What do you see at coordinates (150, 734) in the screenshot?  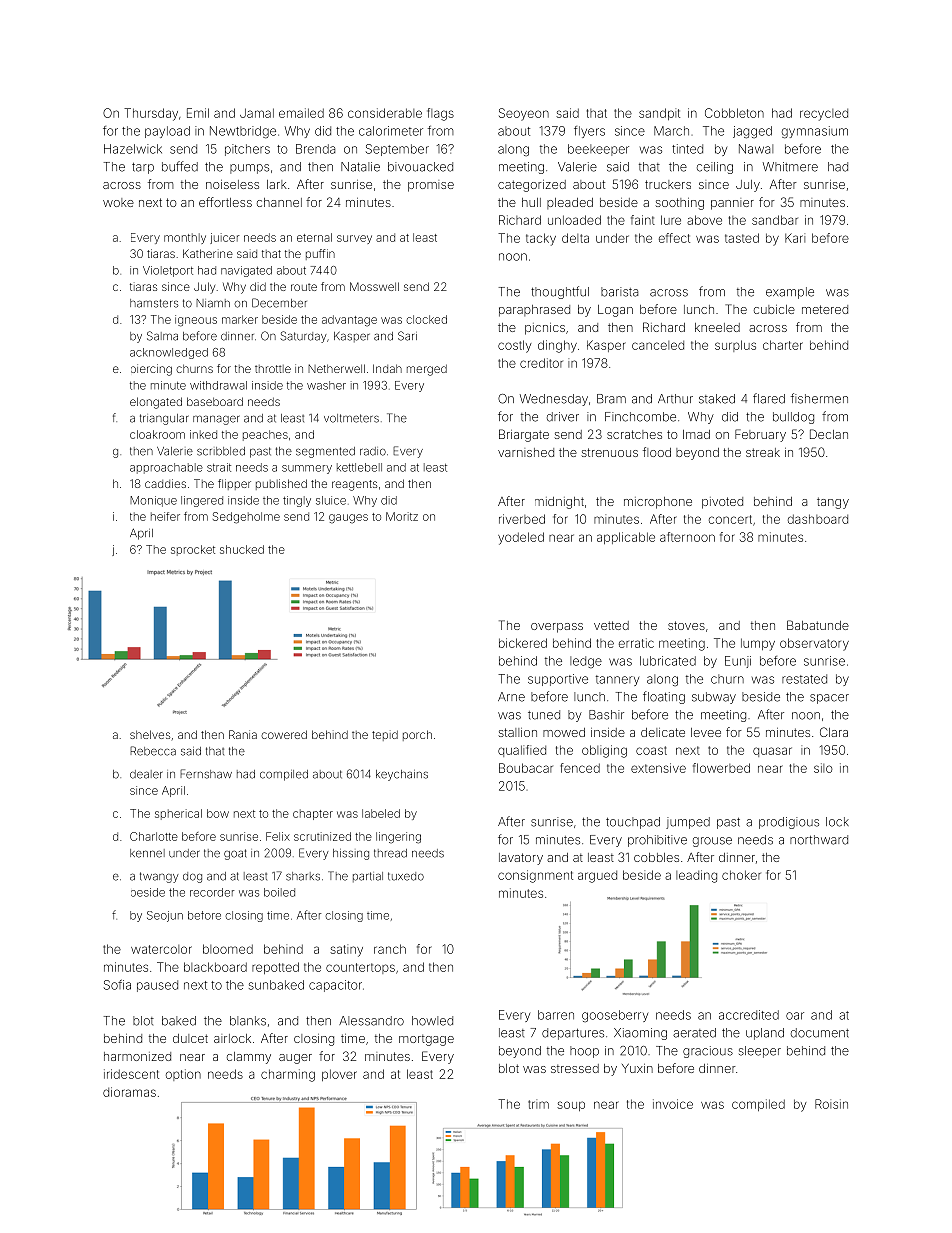 I see `shelves` at bounding box center [150, 734].
